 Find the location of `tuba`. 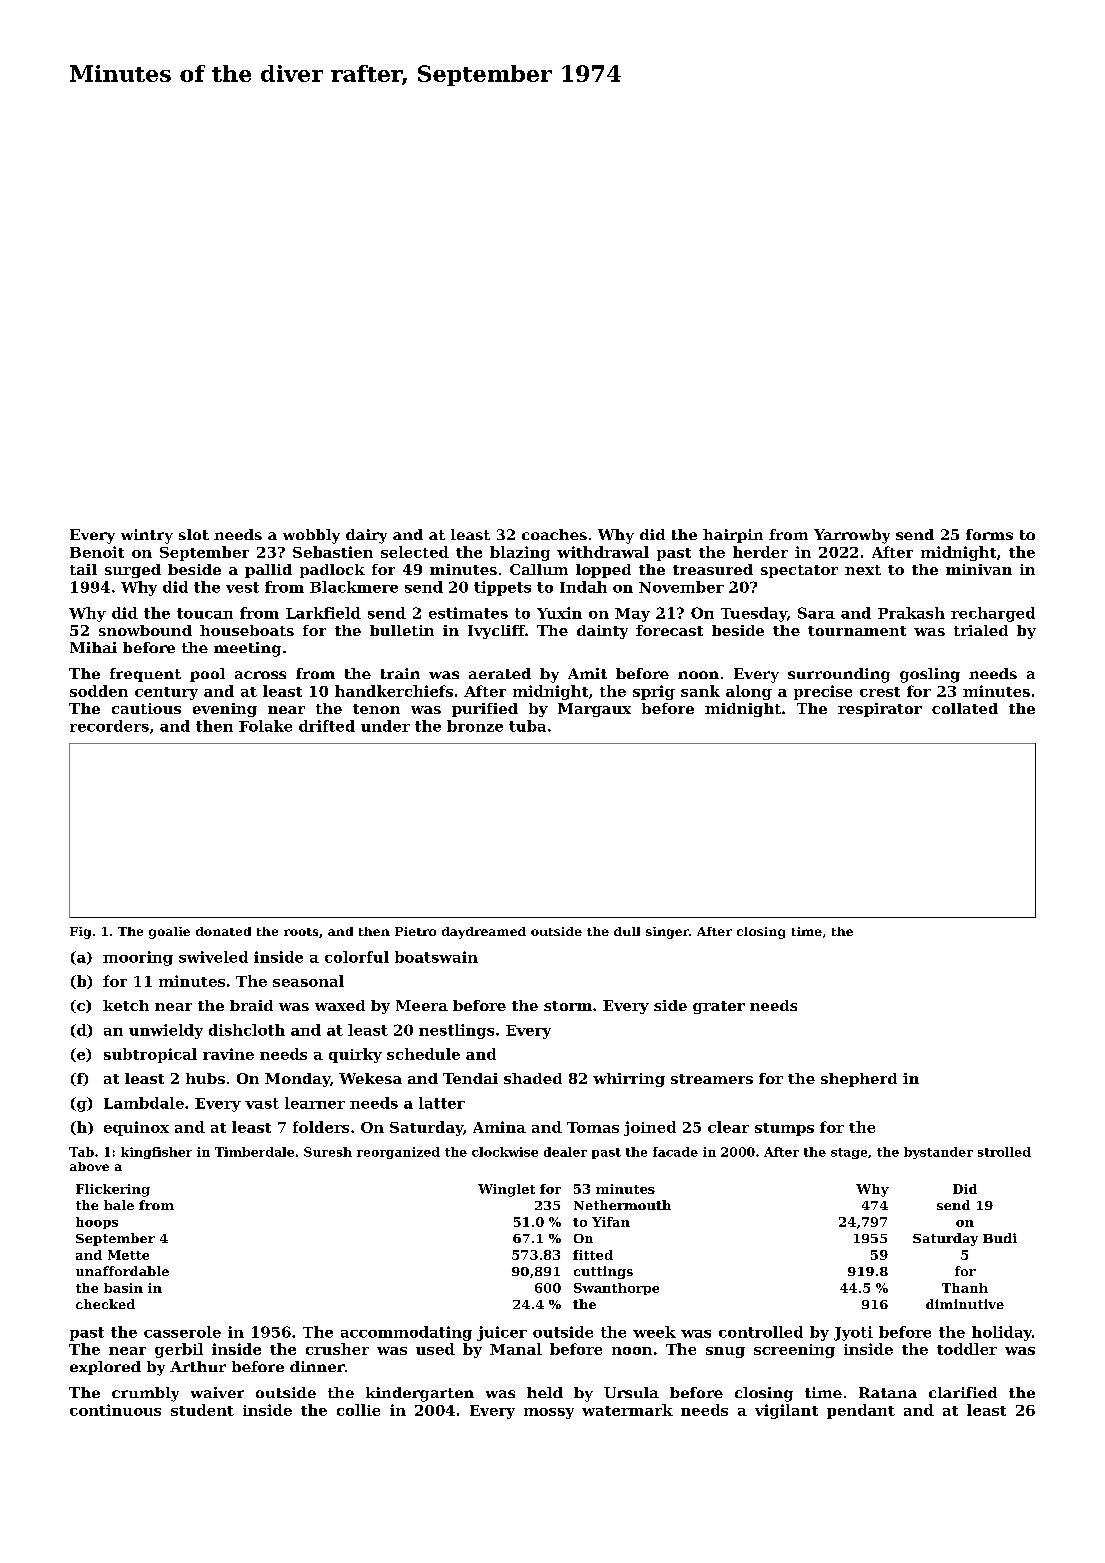

tuba is located at coordinates (527, 726).
